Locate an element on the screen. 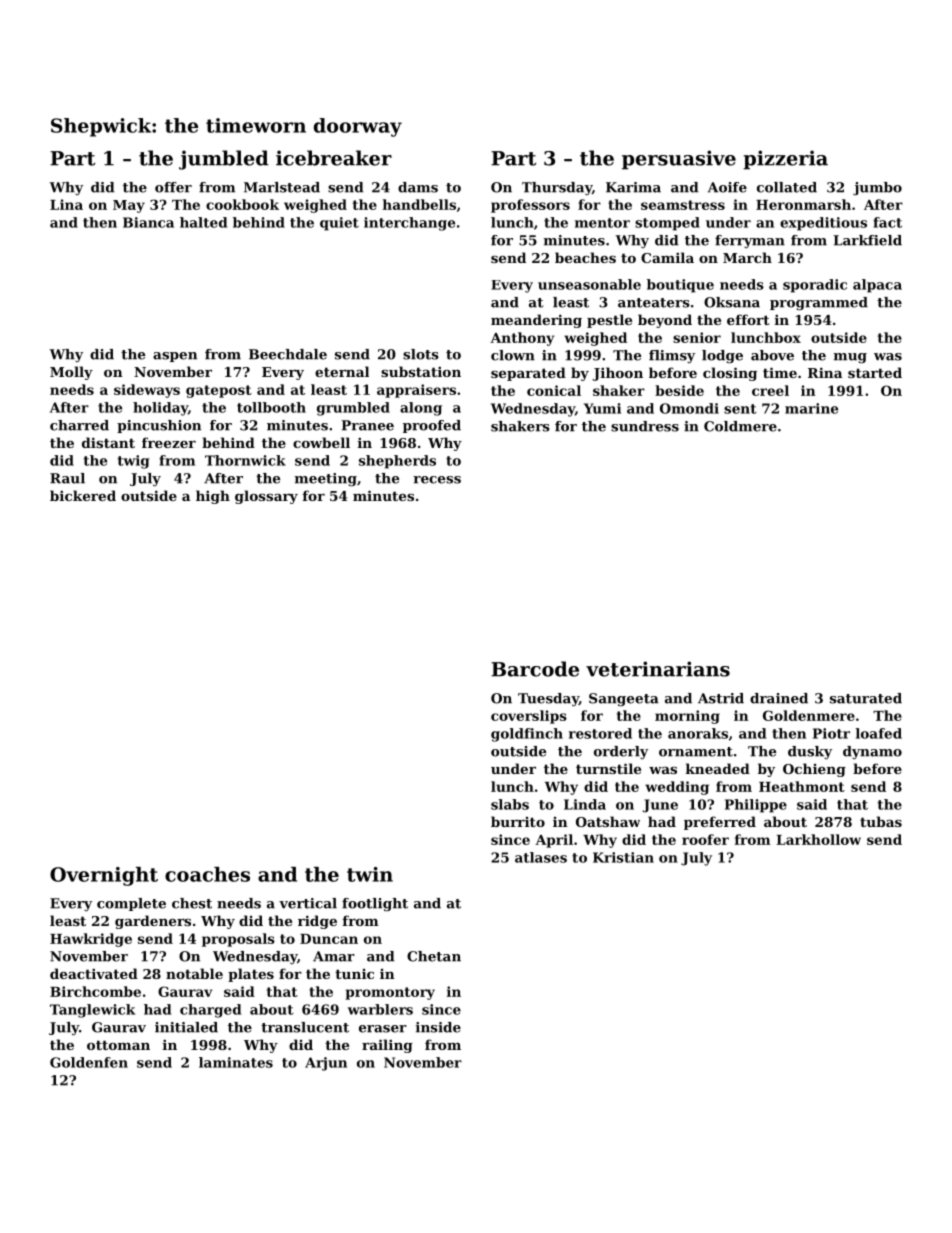  Goldenfen is located at coordinates (89, 1062).
